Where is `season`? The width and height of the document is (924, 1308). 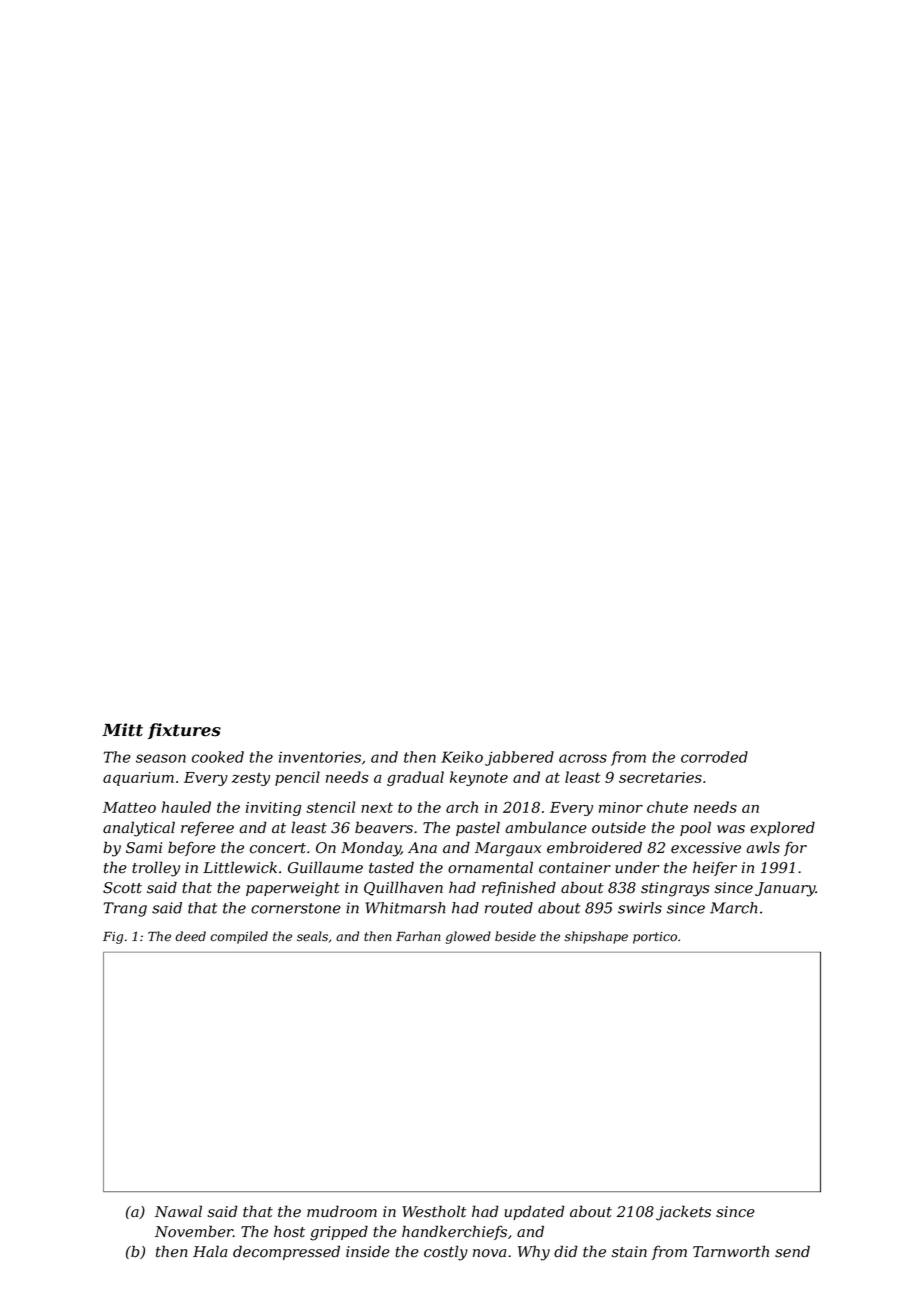
season is located at coordinates (161, 758).
